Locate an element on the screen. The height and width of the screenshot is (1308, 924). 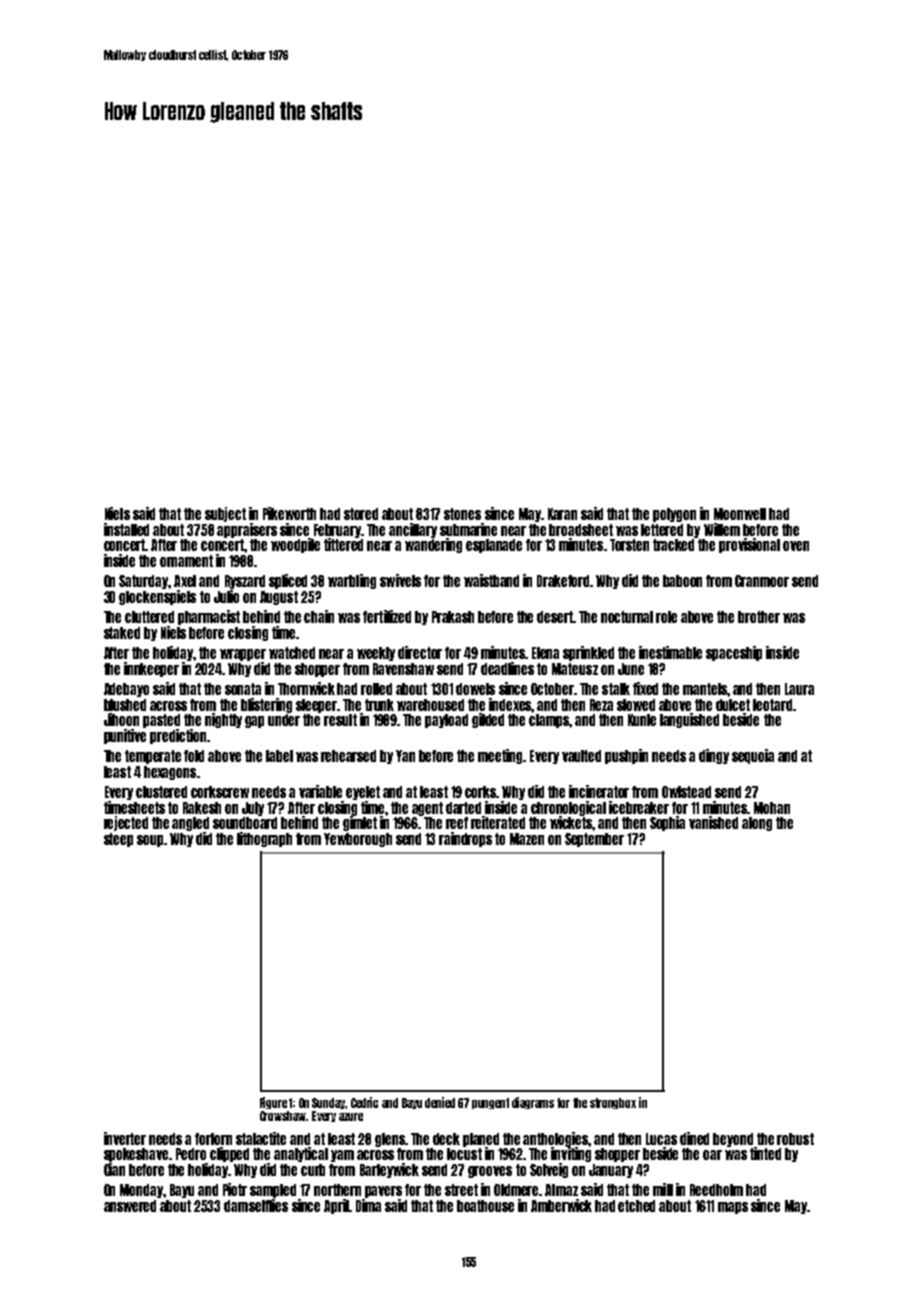
mantels is located at coordinates (705, 689).
